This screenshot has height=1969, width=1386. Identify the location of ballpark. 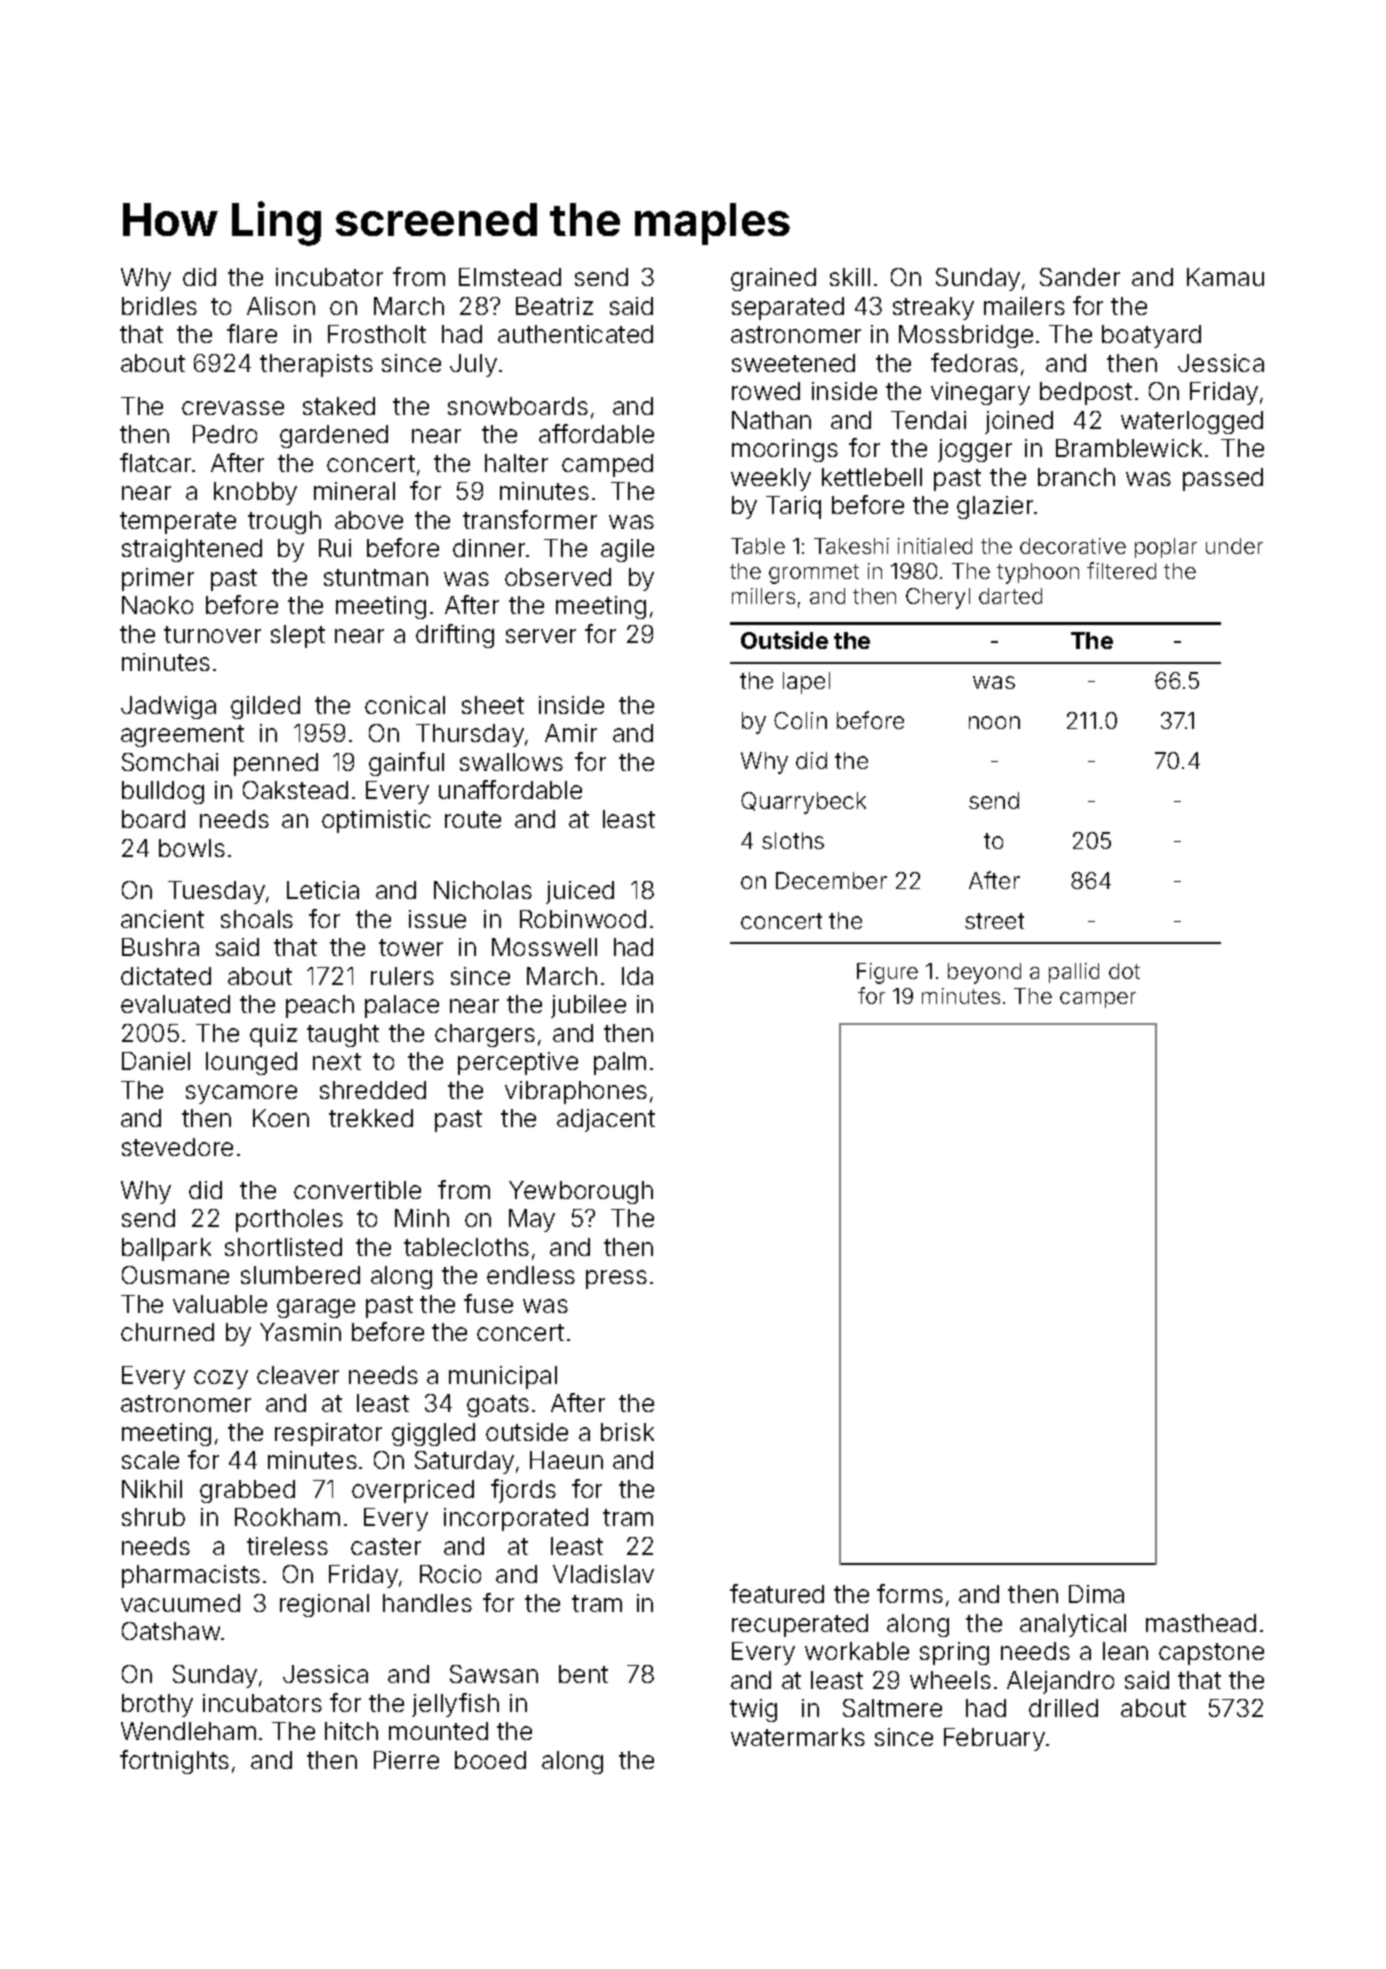
(166, 1249).
